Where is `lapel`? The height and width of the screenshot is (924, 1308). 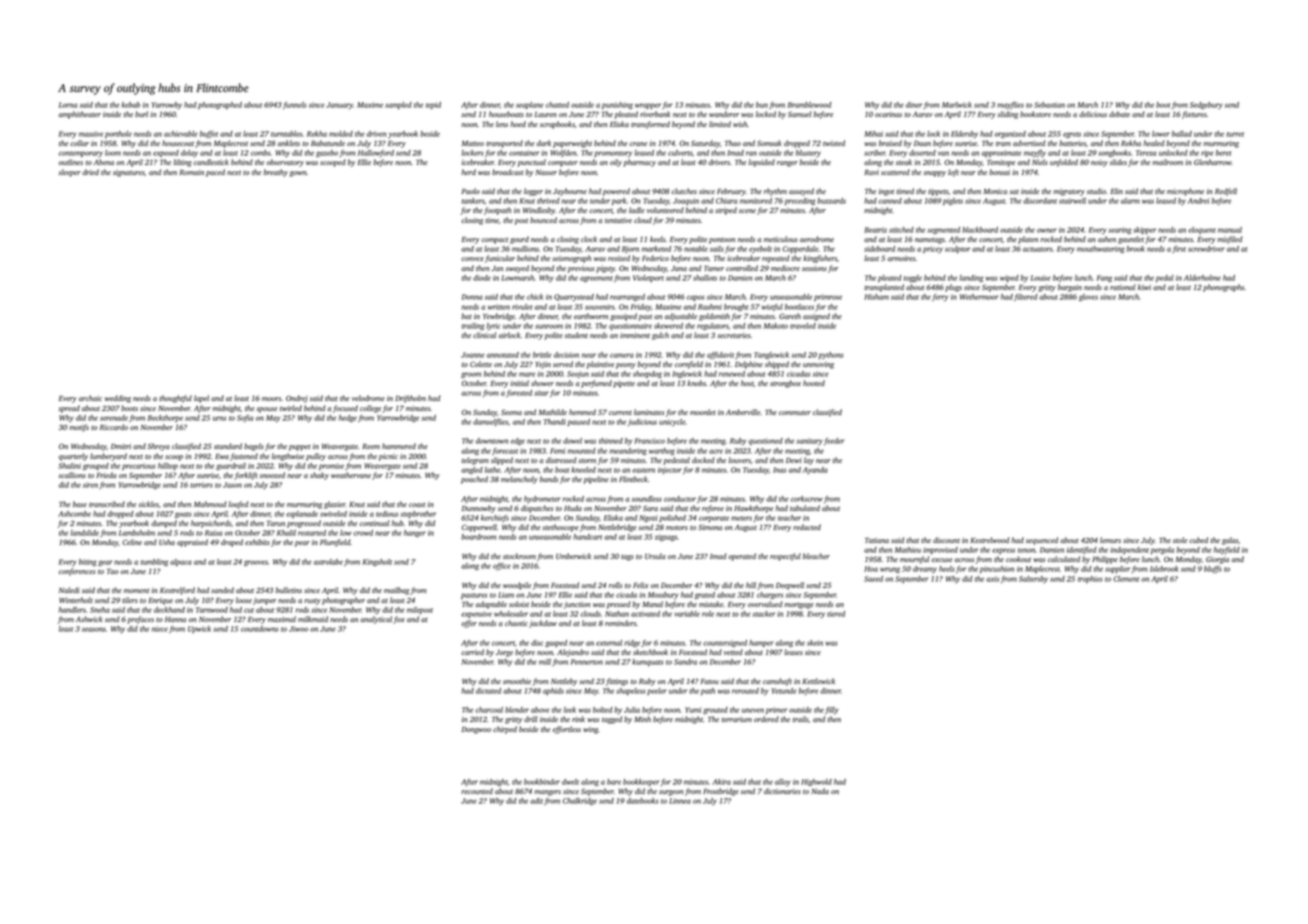 lapel is located at coordinates (201, 399).
